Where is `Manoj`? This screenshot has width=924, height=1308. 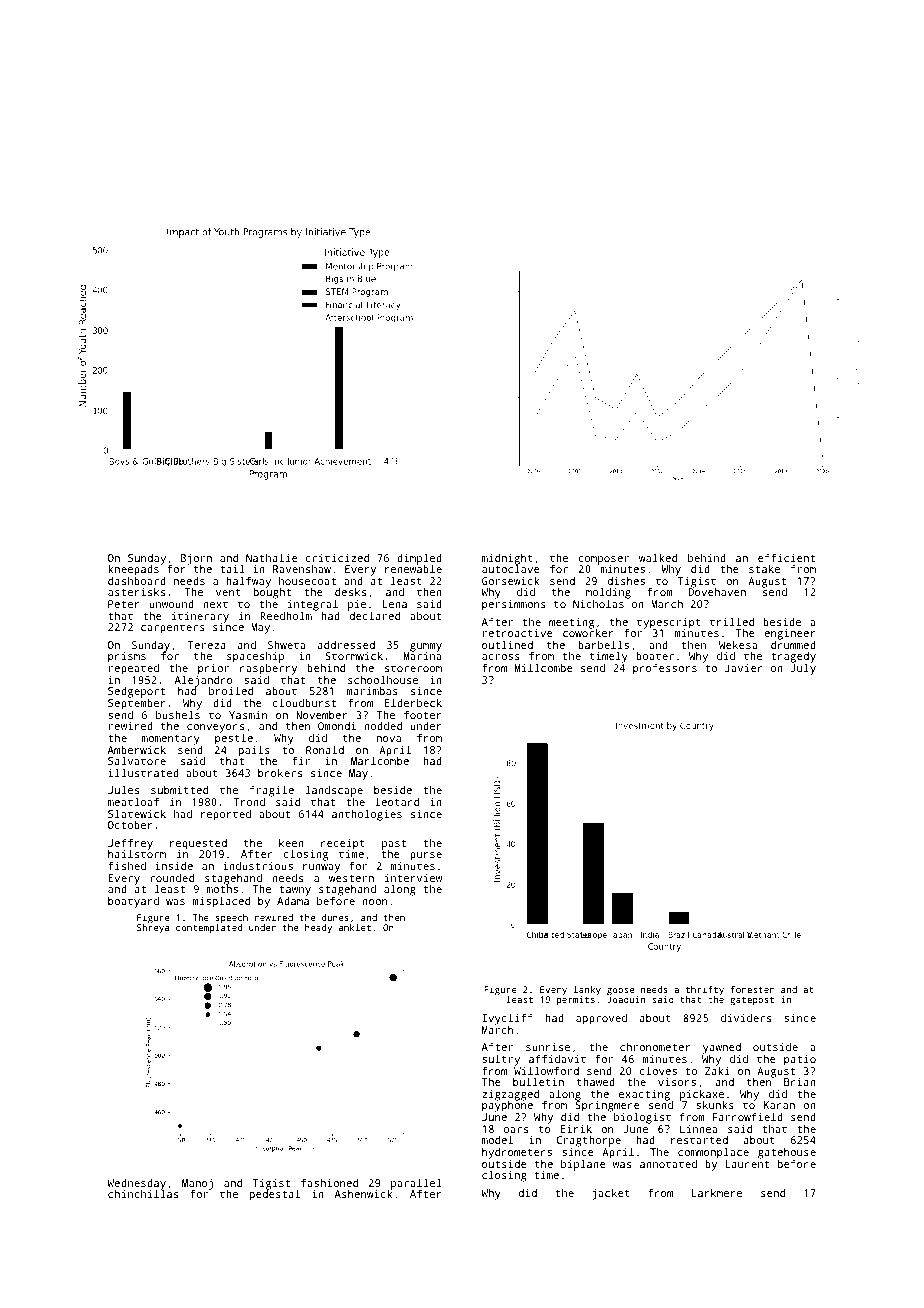
Manoj is located at coordinates (197, 1184).
